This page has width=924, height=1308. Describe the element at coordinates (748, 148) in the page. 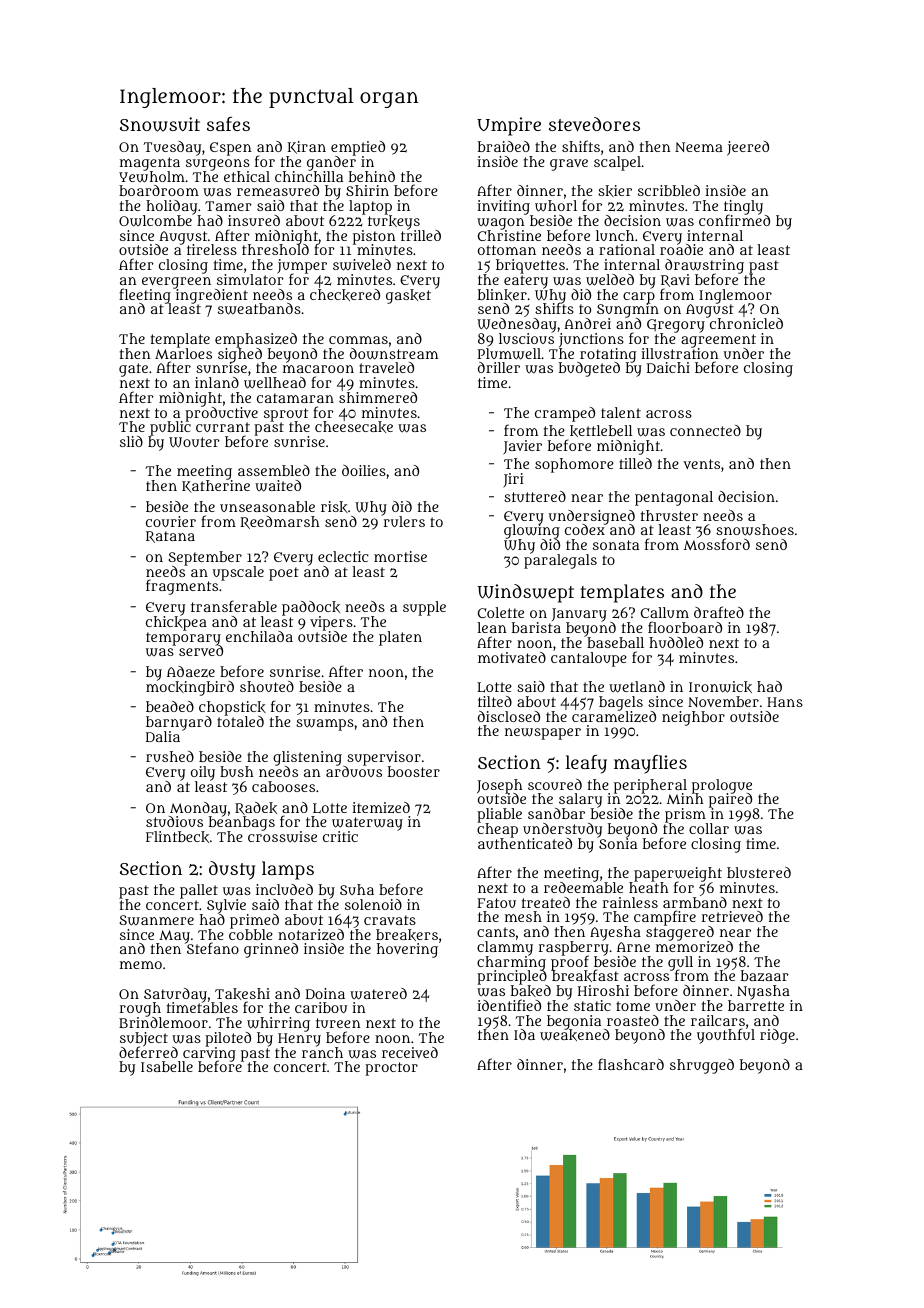

I see `jeered` at that location.
